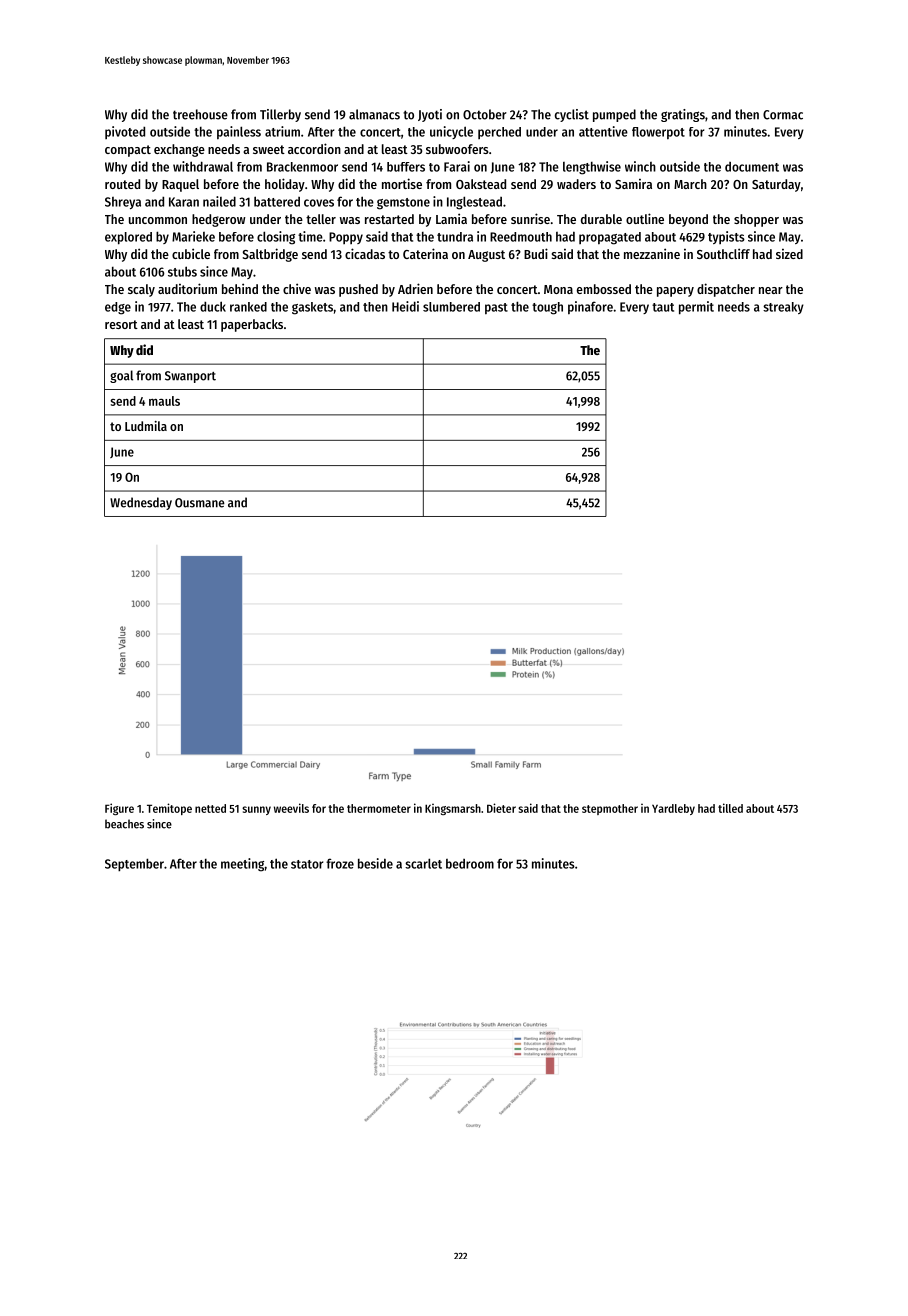 The height and width of the image is (1316, 908). Describe the element at coordinates (200, 503) in the image. I see `Ousmane` at that location.
